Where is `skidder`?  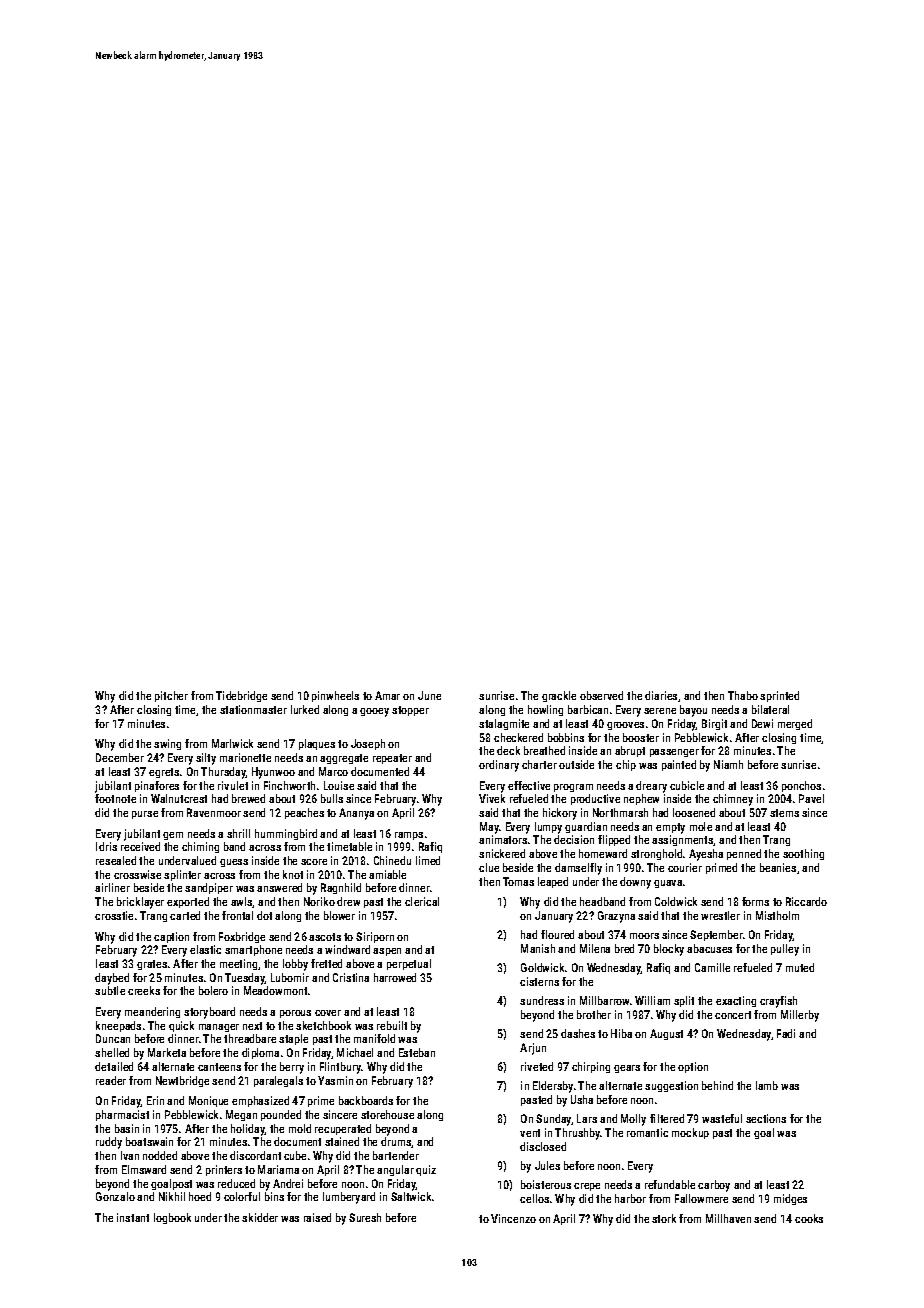
skidder is located at coordinates (260, 1217).
